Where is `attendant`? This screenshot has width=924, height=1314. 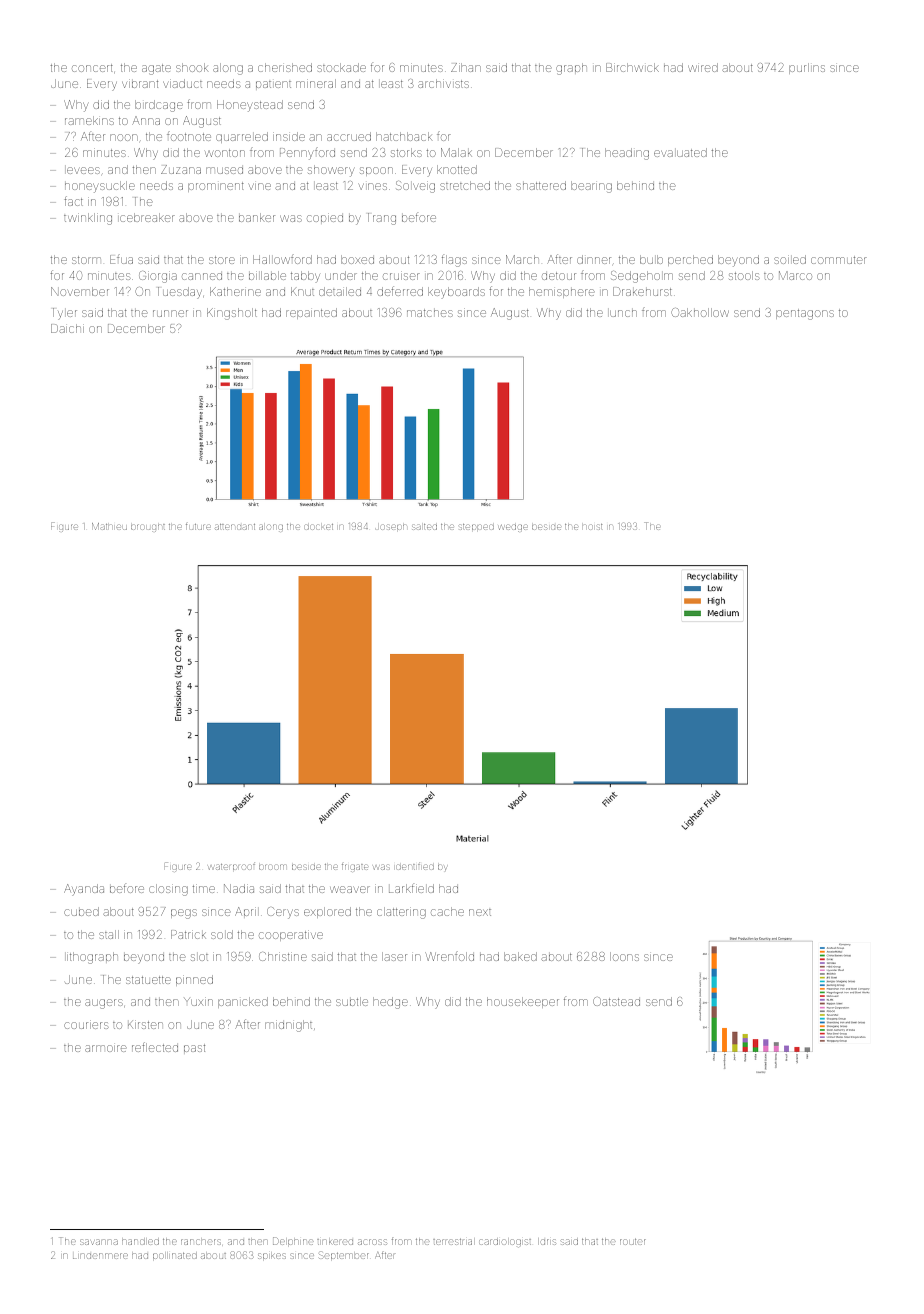 attendant is located at coordinates (235, 527).
